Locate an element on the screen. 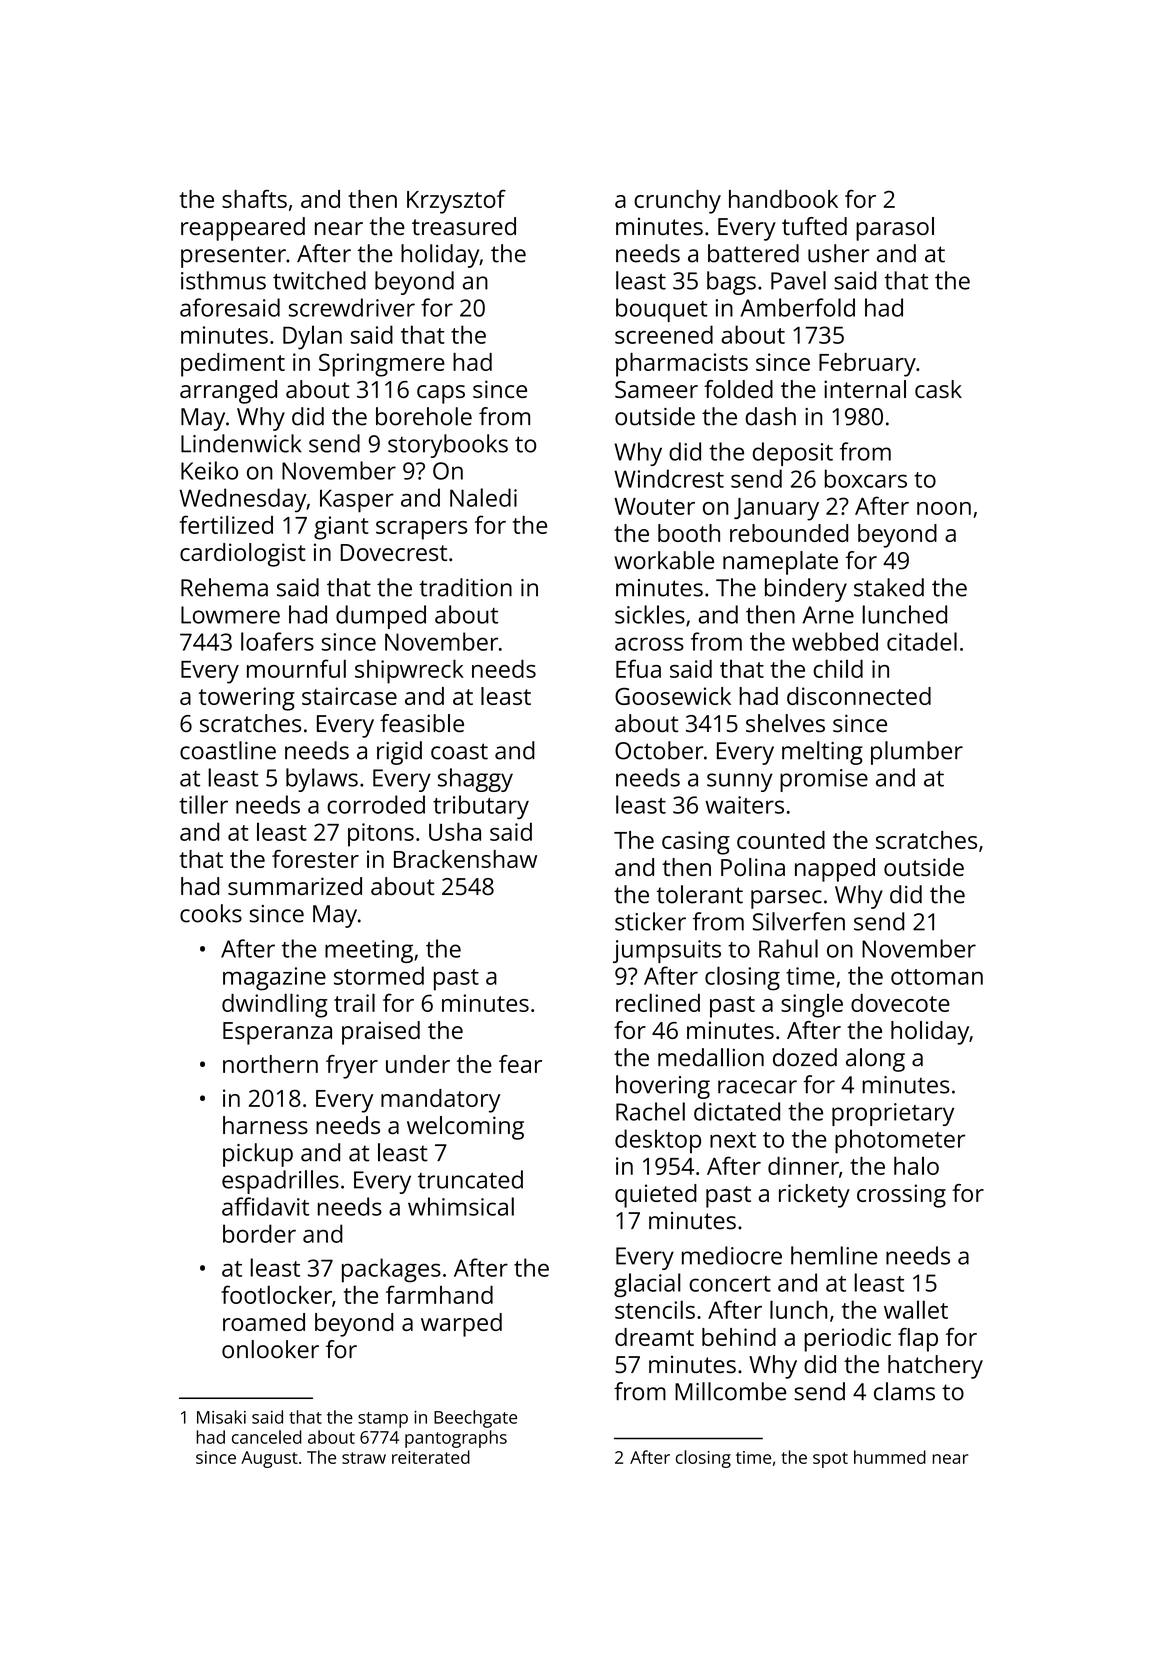  packages is located at coordinates (391, 1270).
